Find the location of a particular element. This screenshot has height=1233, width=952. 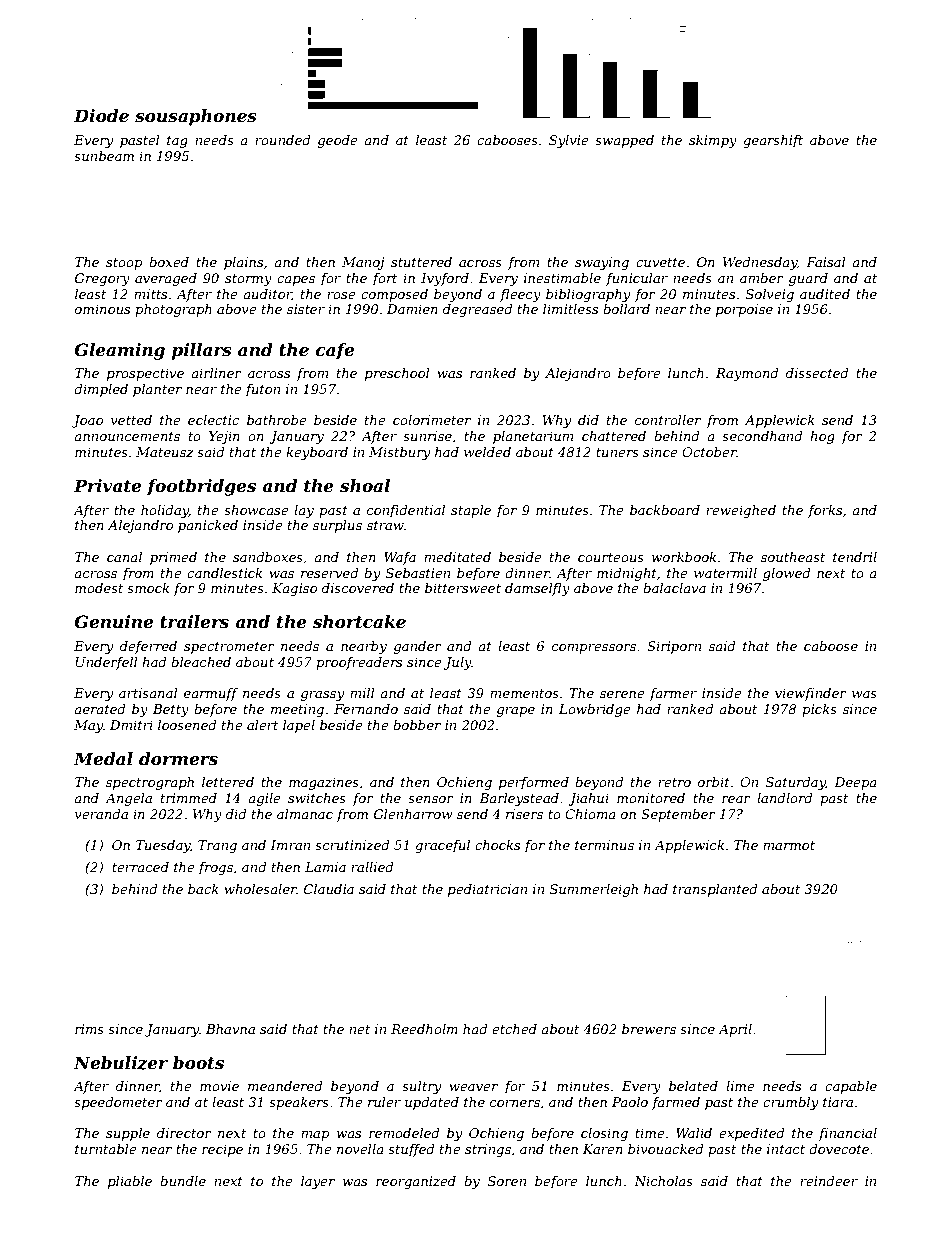

picks is located at coordinates (819, 710).
